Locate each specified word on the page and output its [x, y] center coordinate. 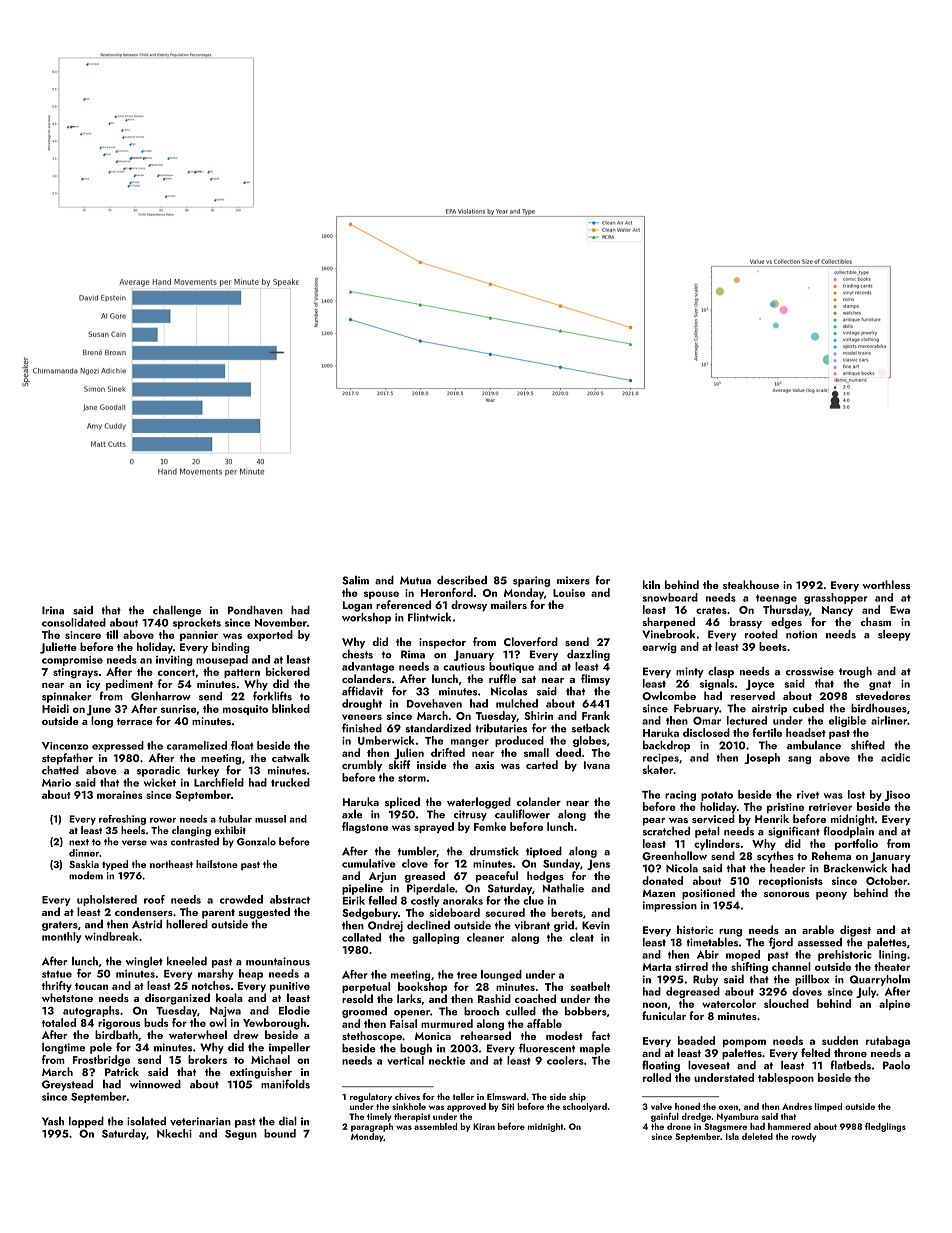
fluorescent [547, 1048]
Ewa [900, 610]
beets [773, 646]
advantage [368, 667]
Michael [270, 1059]
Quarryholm [880, 980]
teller [463, 1096]
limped [828, 1107]
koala [229, 997]
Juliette [58, 648]
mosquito [245, 710]
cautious [464, 667]
